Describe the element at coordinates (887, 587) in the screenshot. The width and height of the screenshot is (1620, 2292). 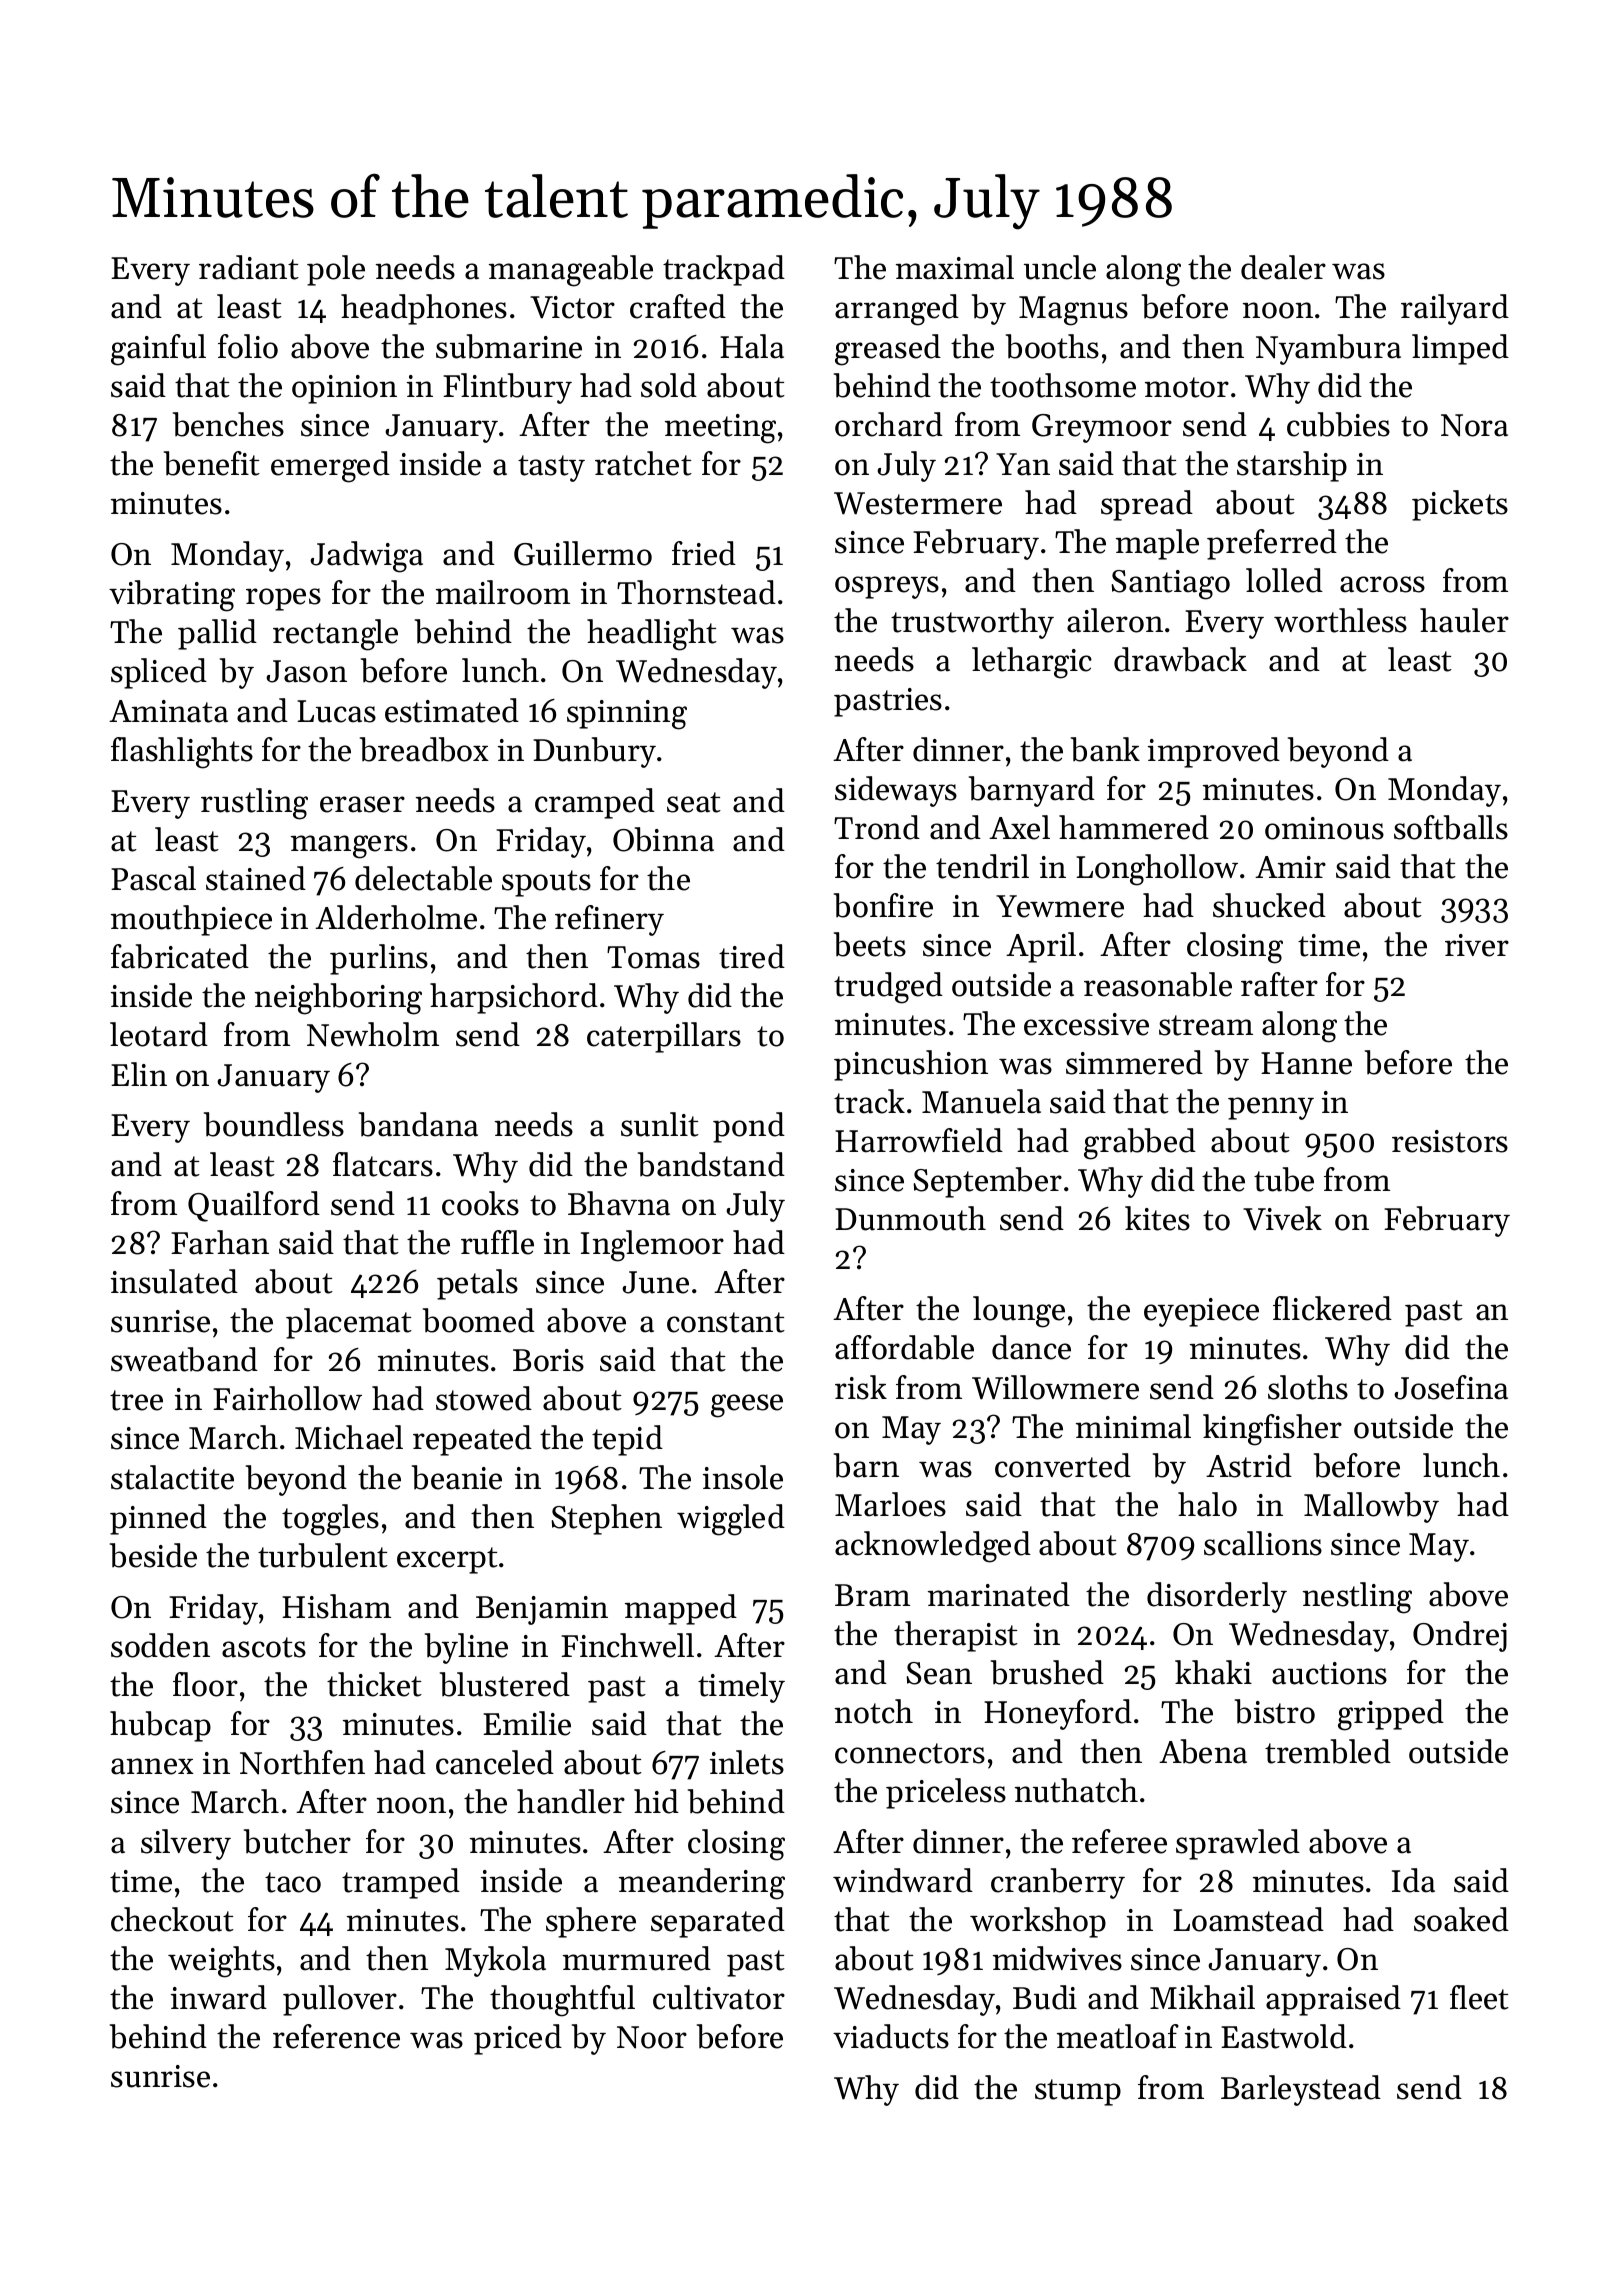
I see `ospreys` at that location.
